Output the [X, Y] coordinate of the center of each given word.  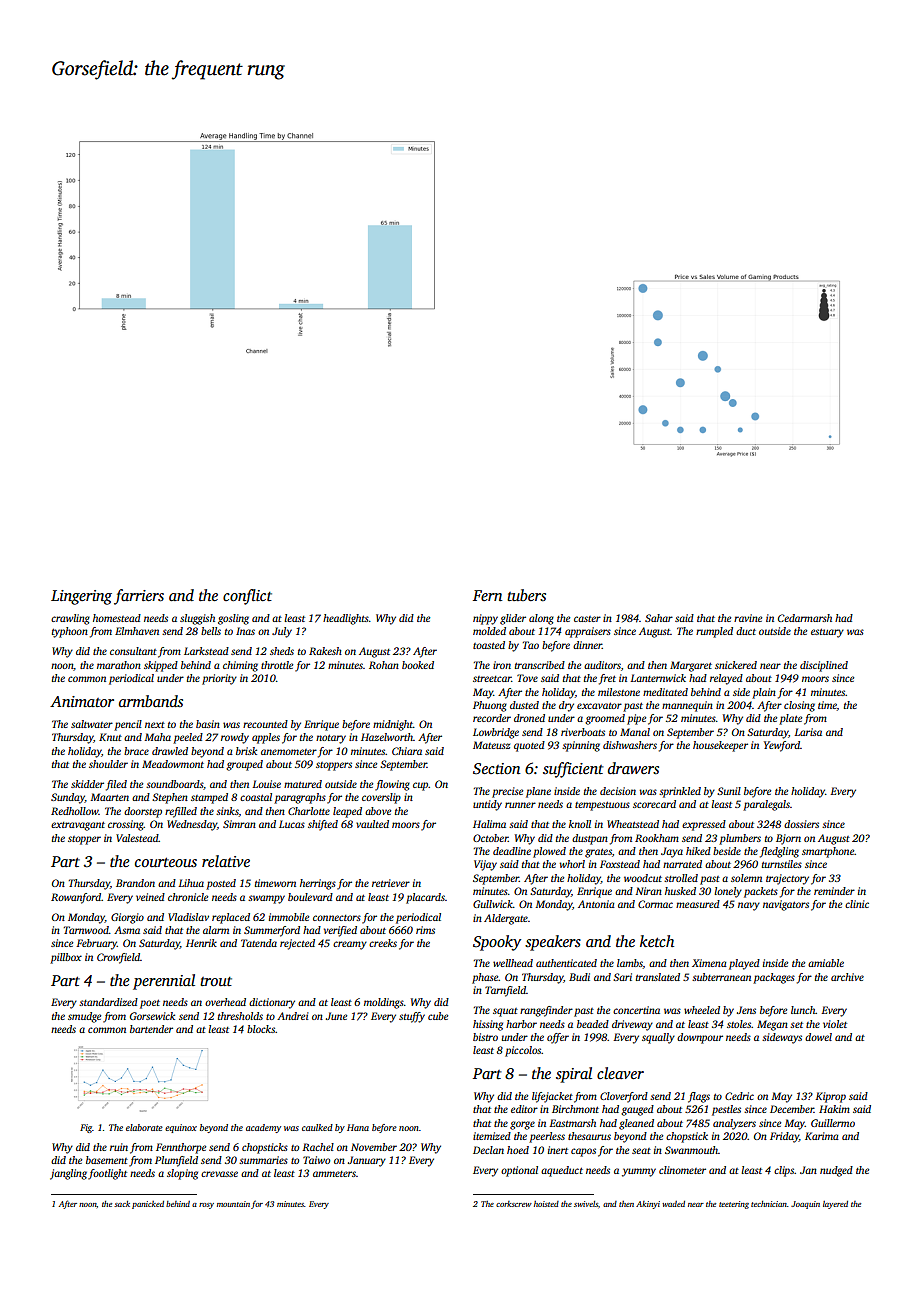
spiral [574, 1075]
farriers [139, 597]
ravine [748, 618]
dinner [587, 645]
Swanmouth [691, 1150]
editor [524, 1109]
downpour [700, 1038]
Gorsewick [152, 1016]
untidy [487, 805]
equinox [181, 1128]
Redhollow [75, 811]
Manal [635, 732]
